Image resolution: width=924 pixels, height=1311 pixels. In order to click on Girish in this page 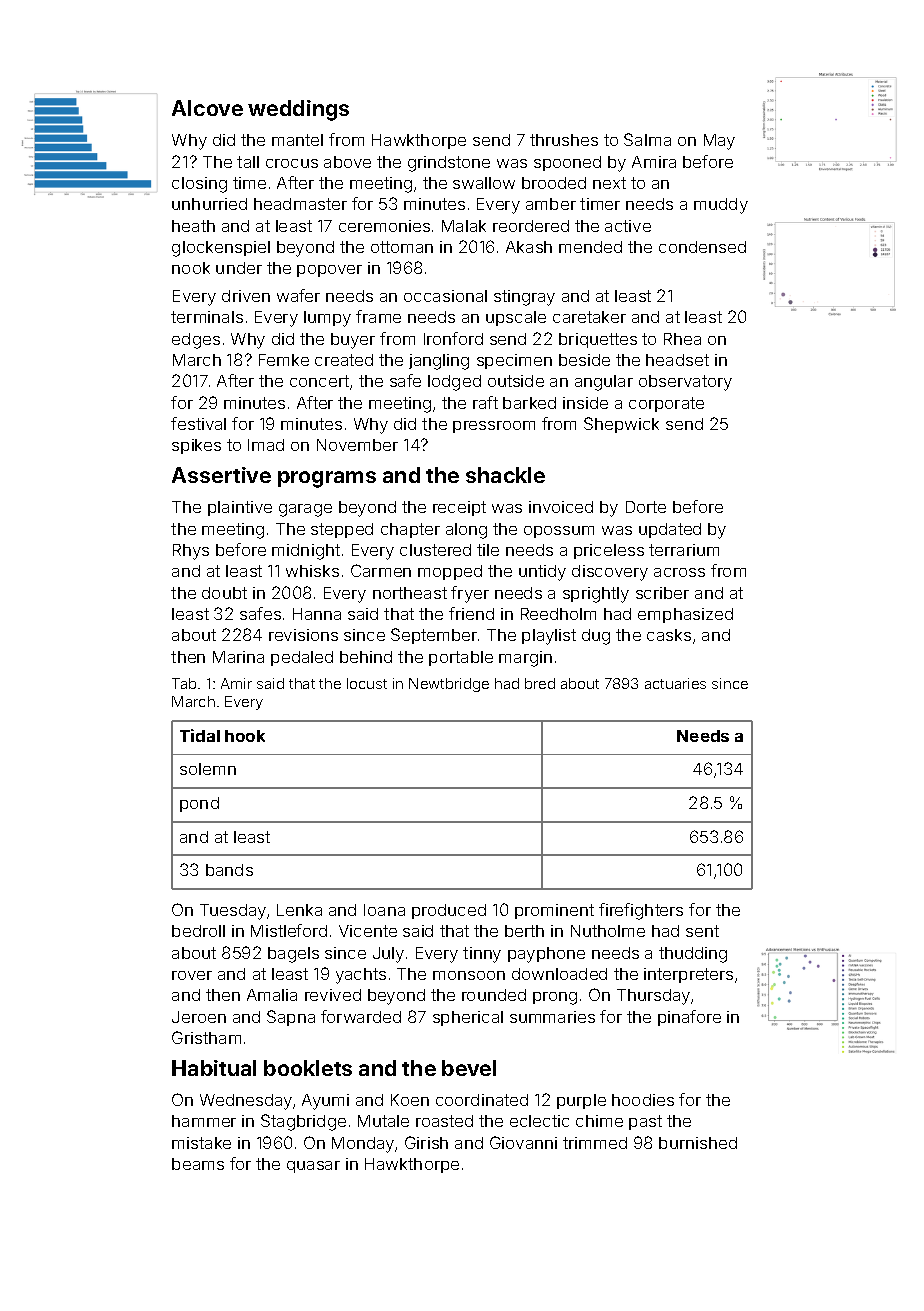, I will do `click(426, 1142)`.
